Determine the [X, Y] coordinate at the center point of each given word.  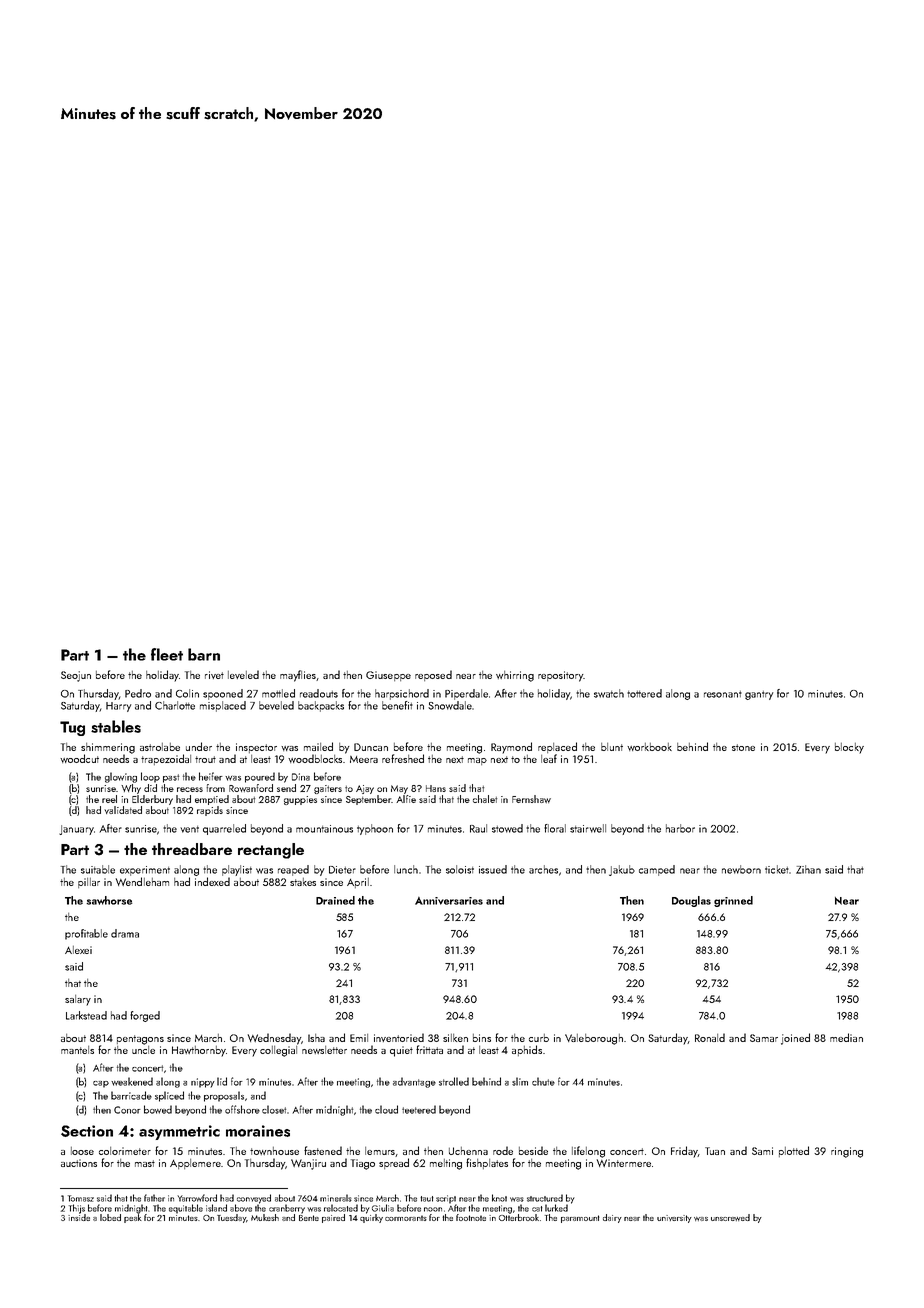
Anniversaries [449, 901]
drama [125, 933]
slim [520, 1081]
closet [274, 1109]
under [199, 746]
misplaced [223, 706]
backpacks [321, 706]
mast [145, 1163]
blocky [849, 748]
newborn [741, 869]
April [358, 883]
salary [78, 1000]
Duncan [371, 747]
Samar [764, 1038]
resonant [723, 694]
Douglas [691, 901]
